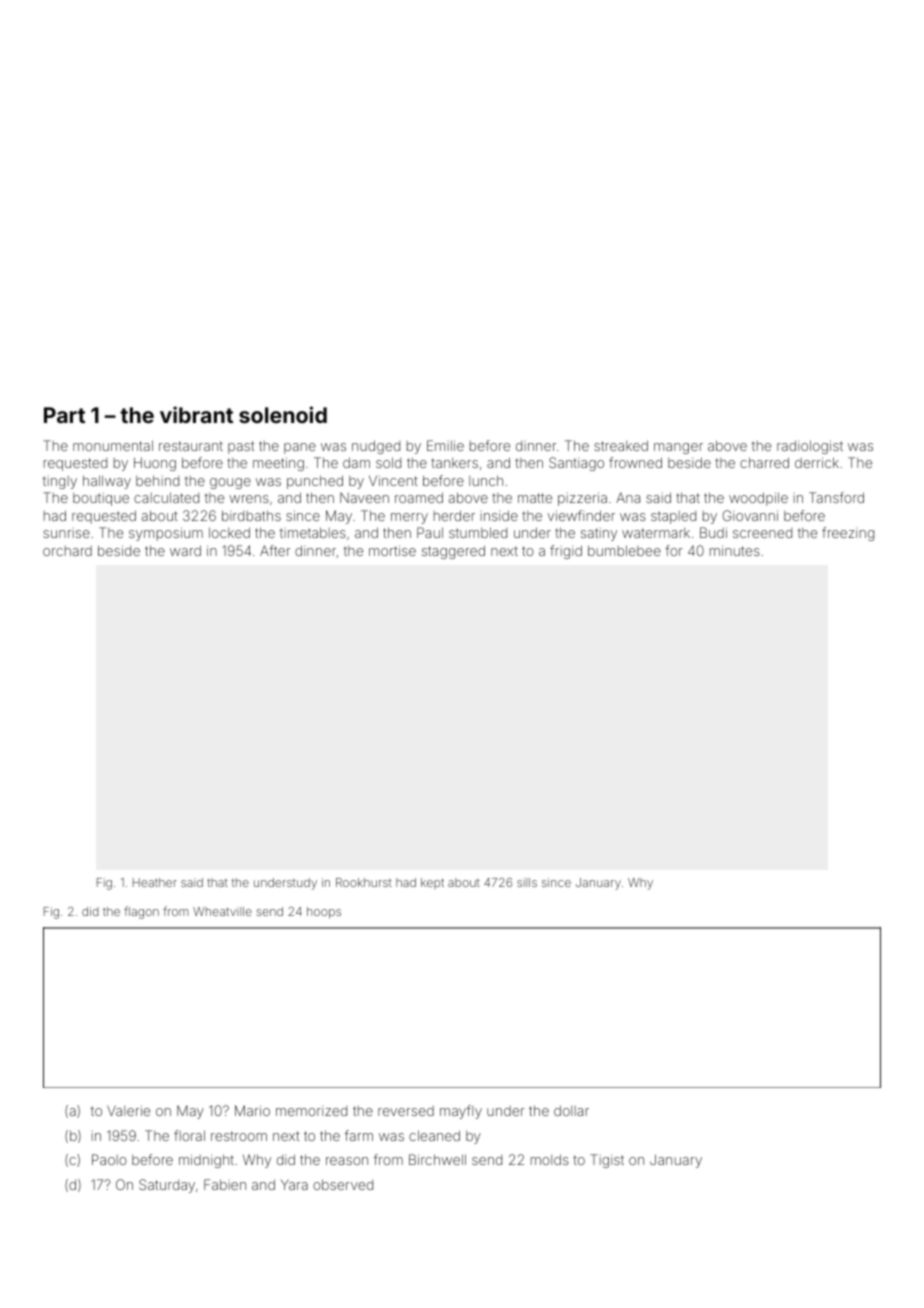 Image resolution: width=924 pixels, height=1308 pixels. I want to click on dollar, so click(571, 1110).
